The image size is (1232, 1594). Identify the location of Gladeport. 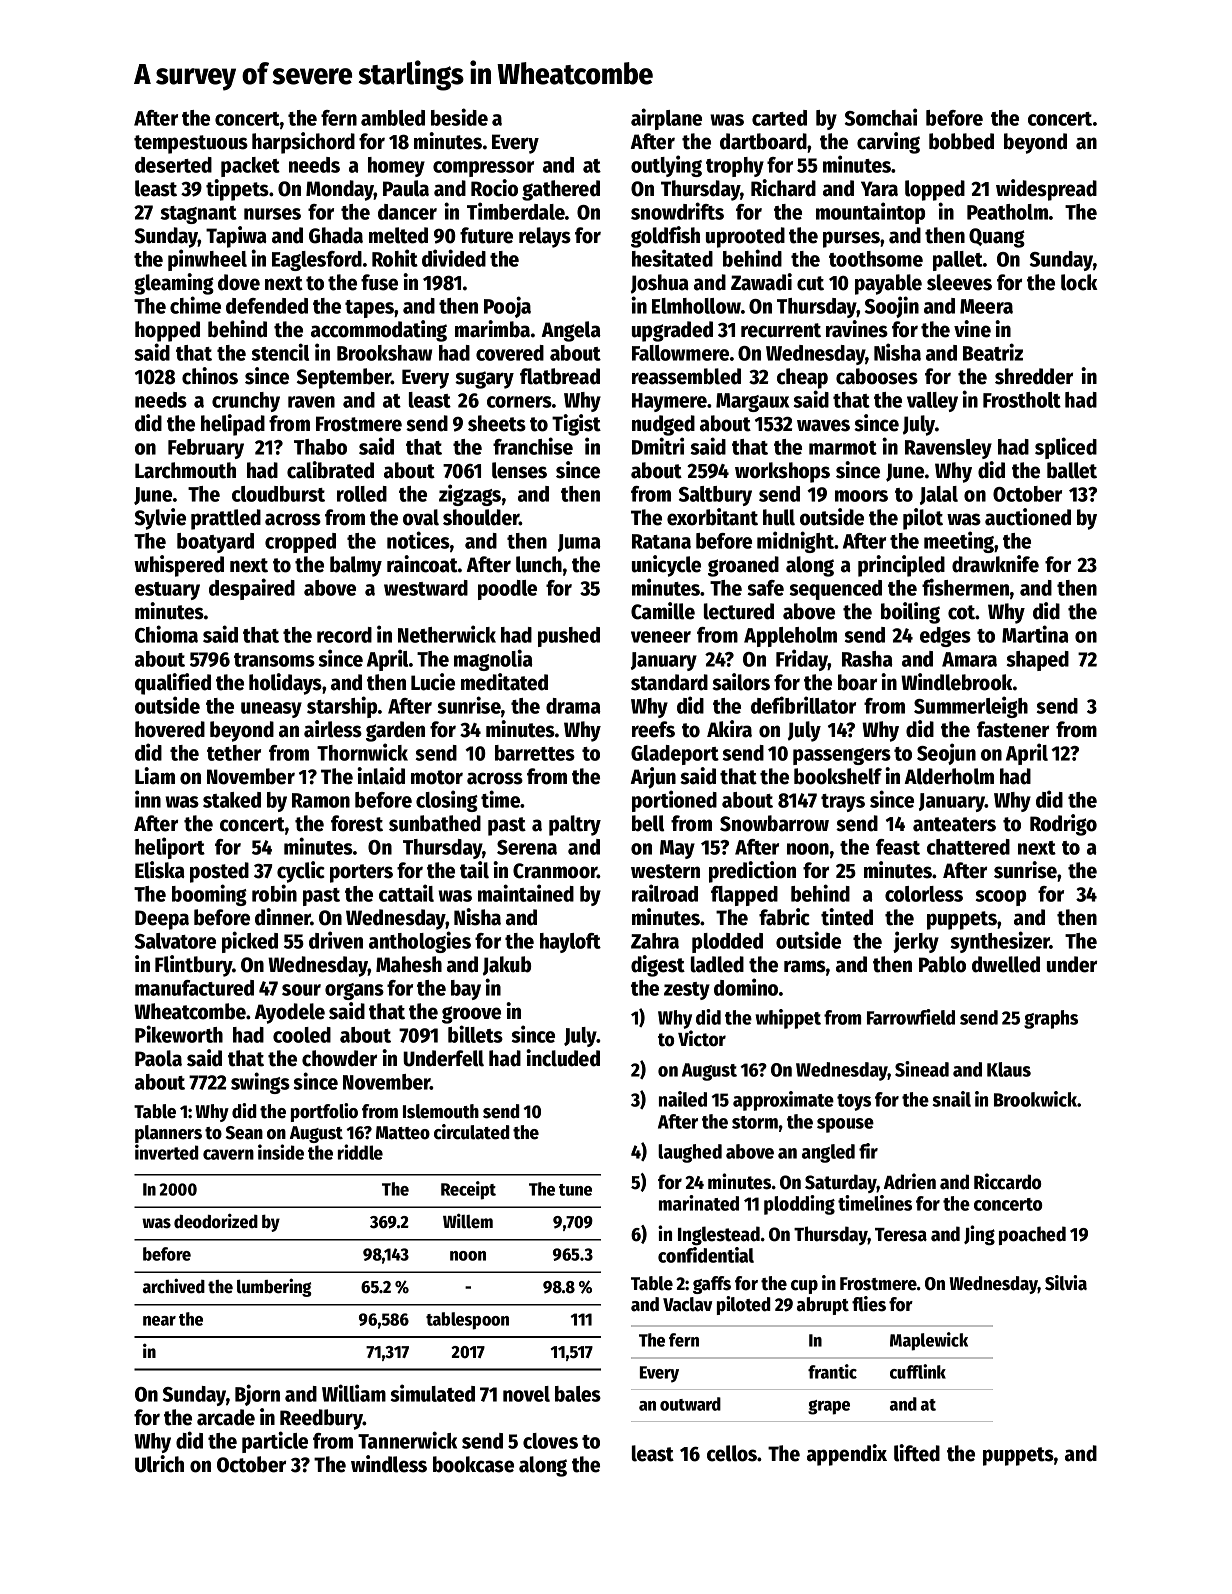
(675, 755).
